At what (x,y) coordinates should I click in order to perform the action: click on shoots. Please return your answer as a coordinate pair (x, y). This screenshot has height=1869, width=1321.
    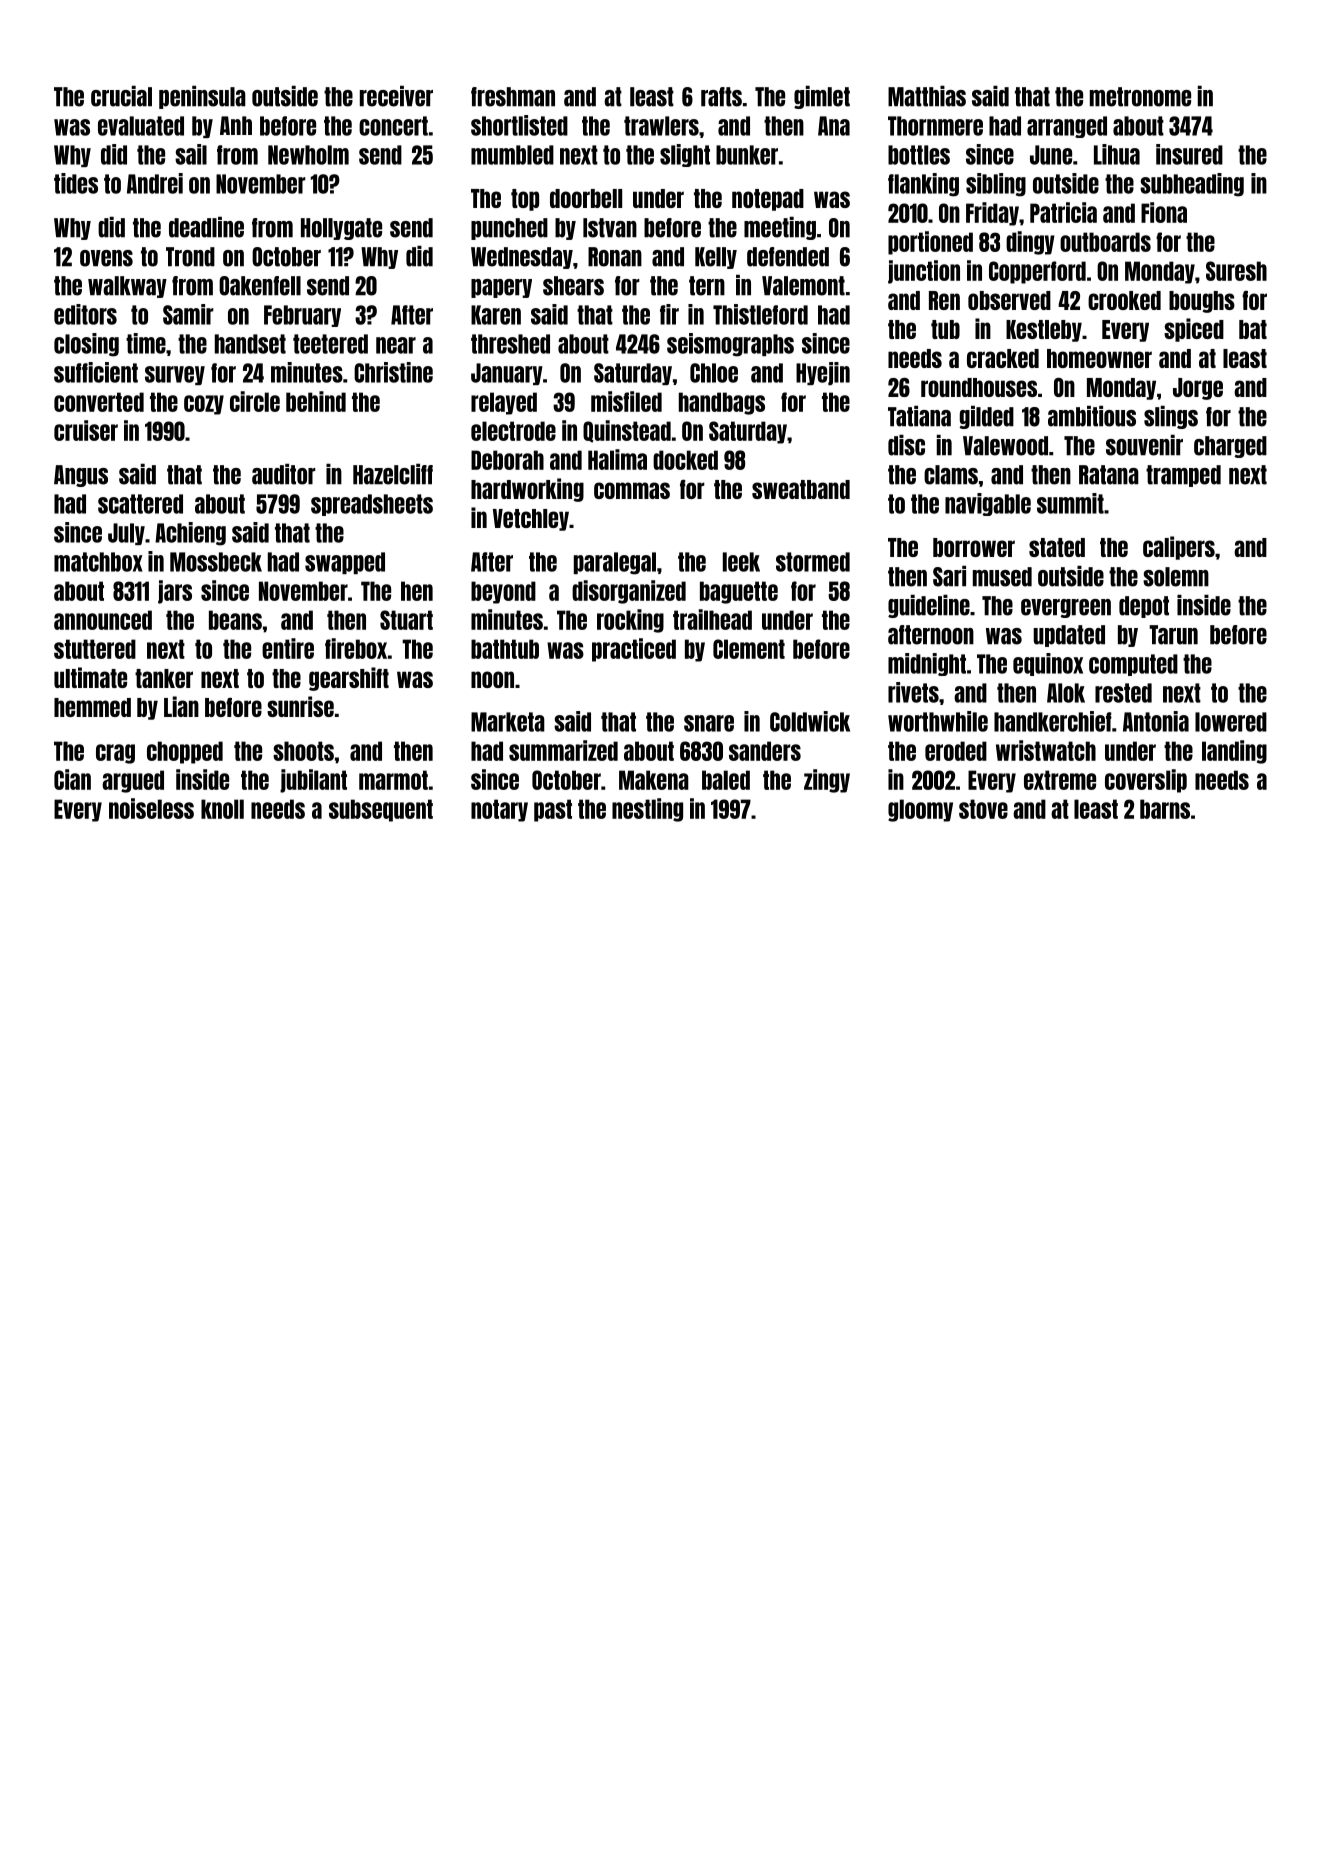
    Looking at the image, I should click on (303, 751).
